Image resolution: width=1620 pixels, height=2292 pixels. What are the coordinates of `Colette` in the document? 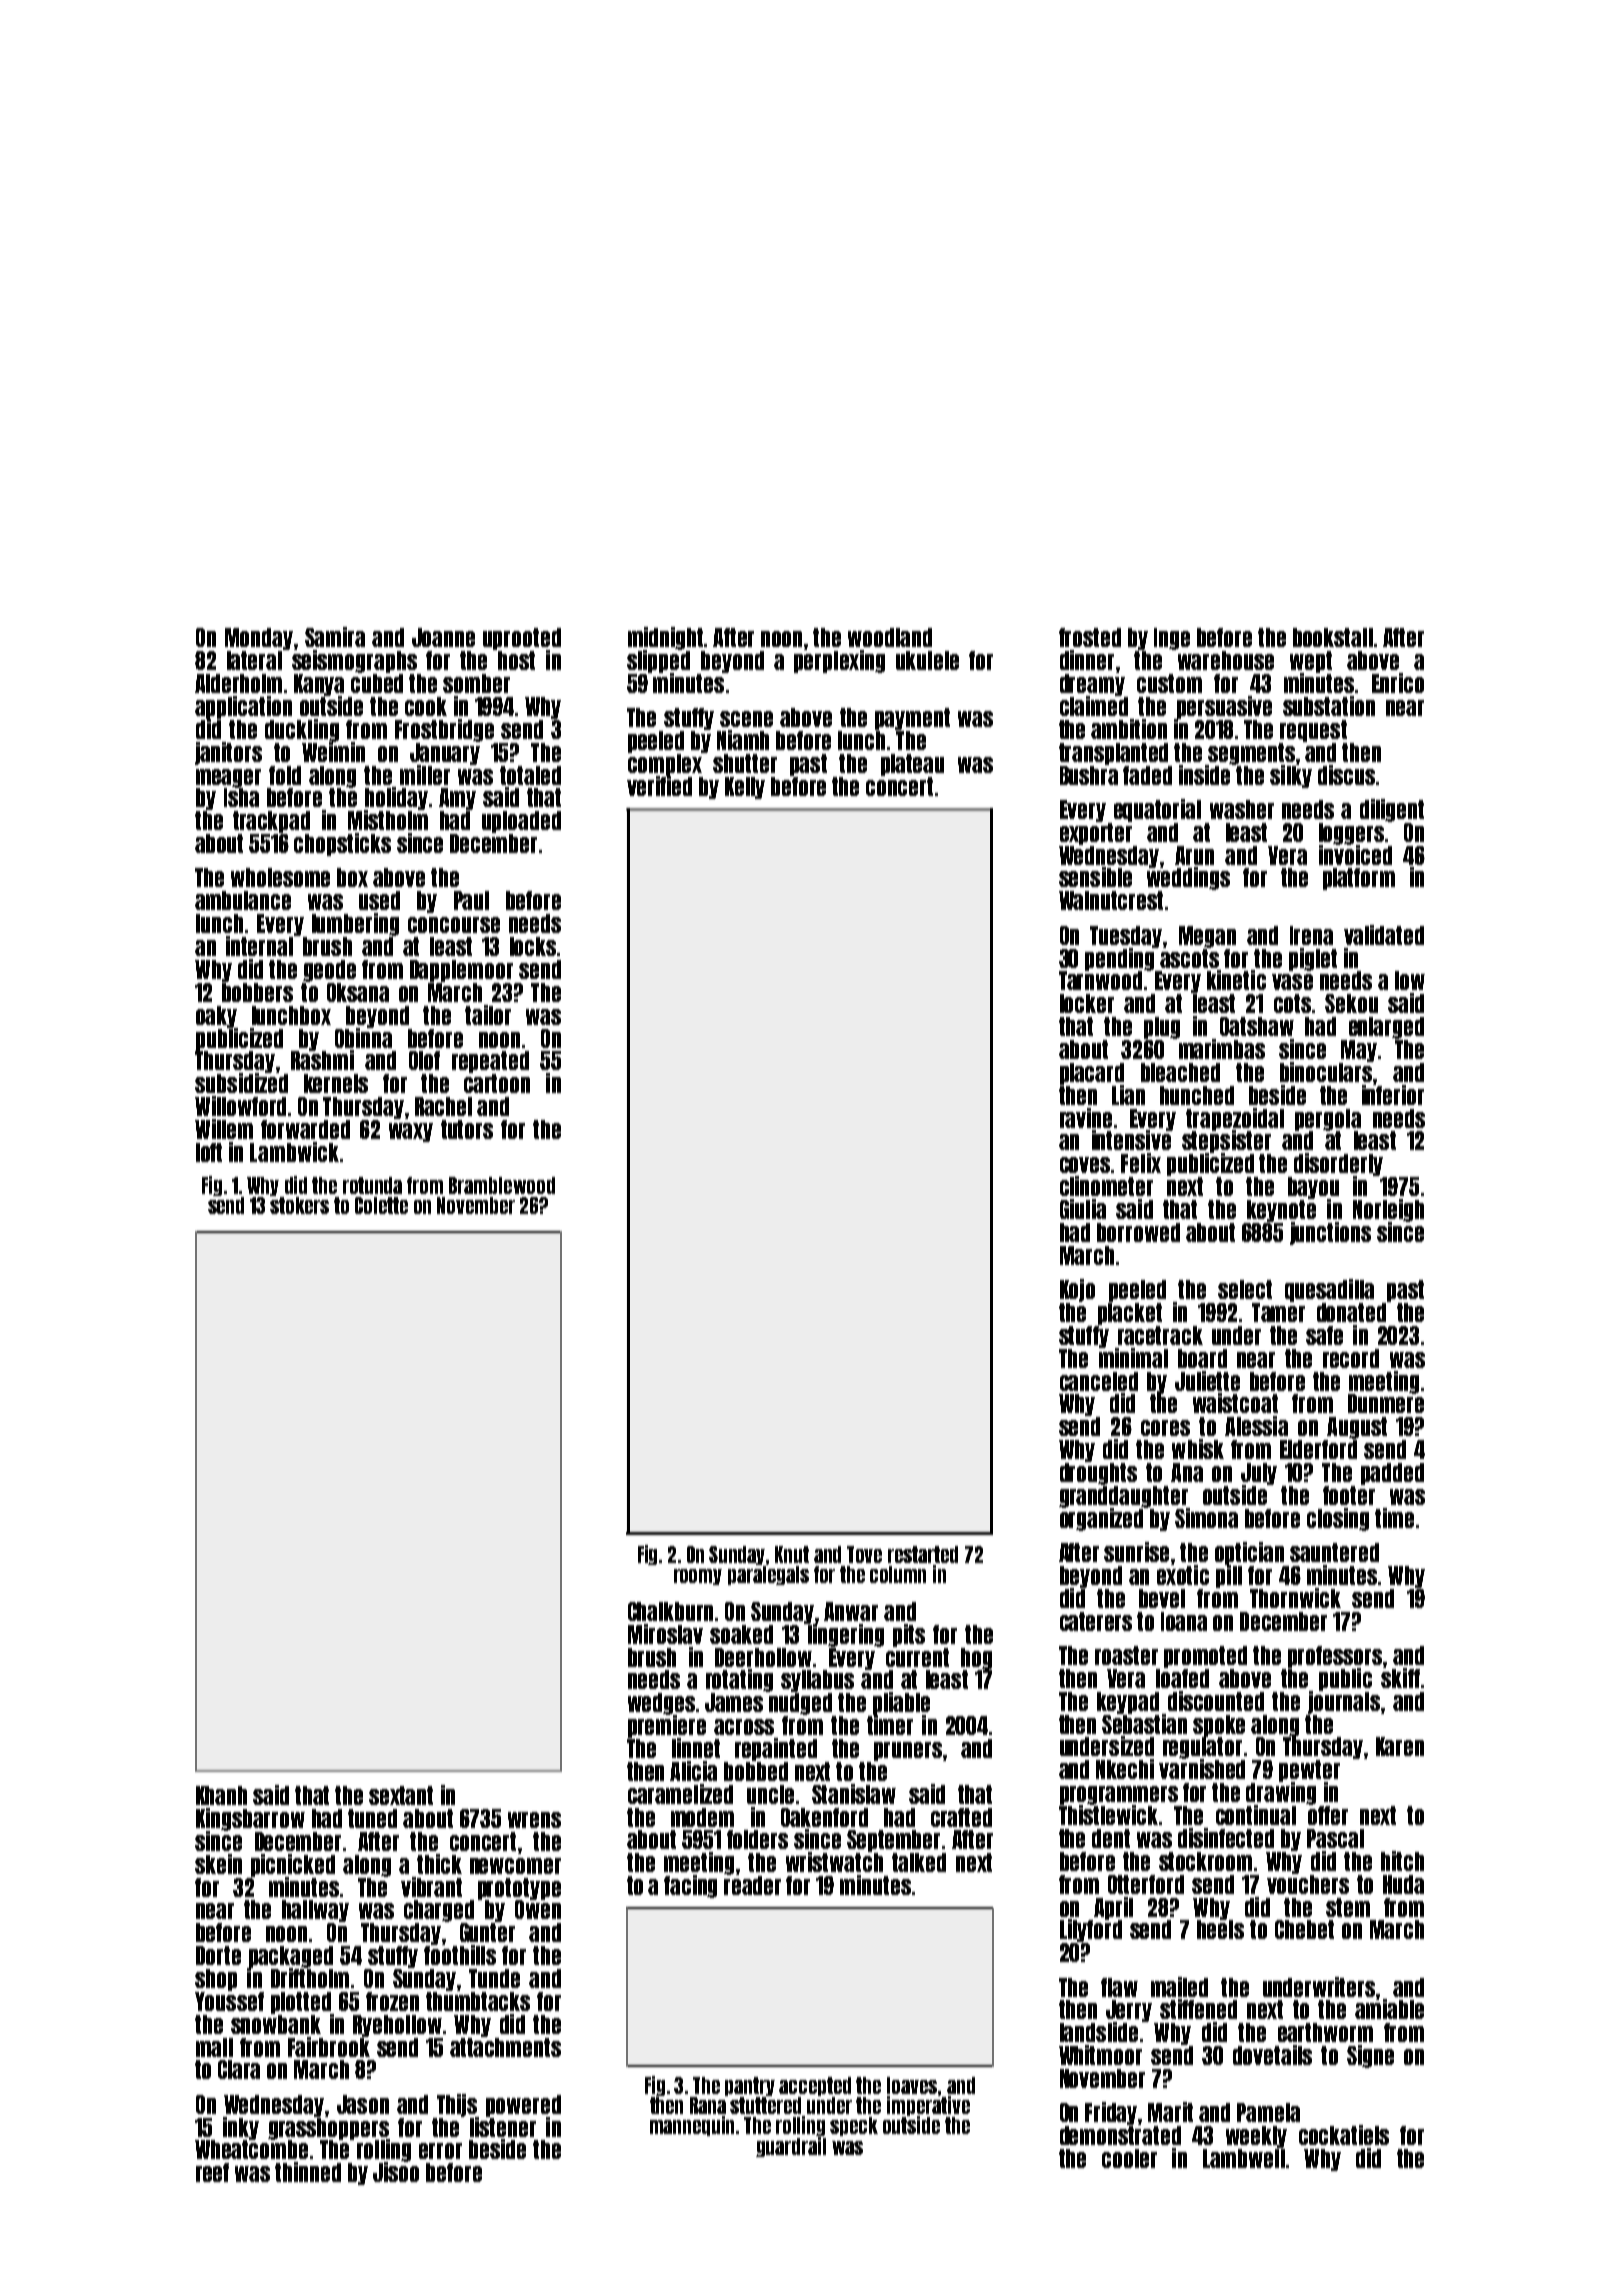 It's located at (381, 1205).
